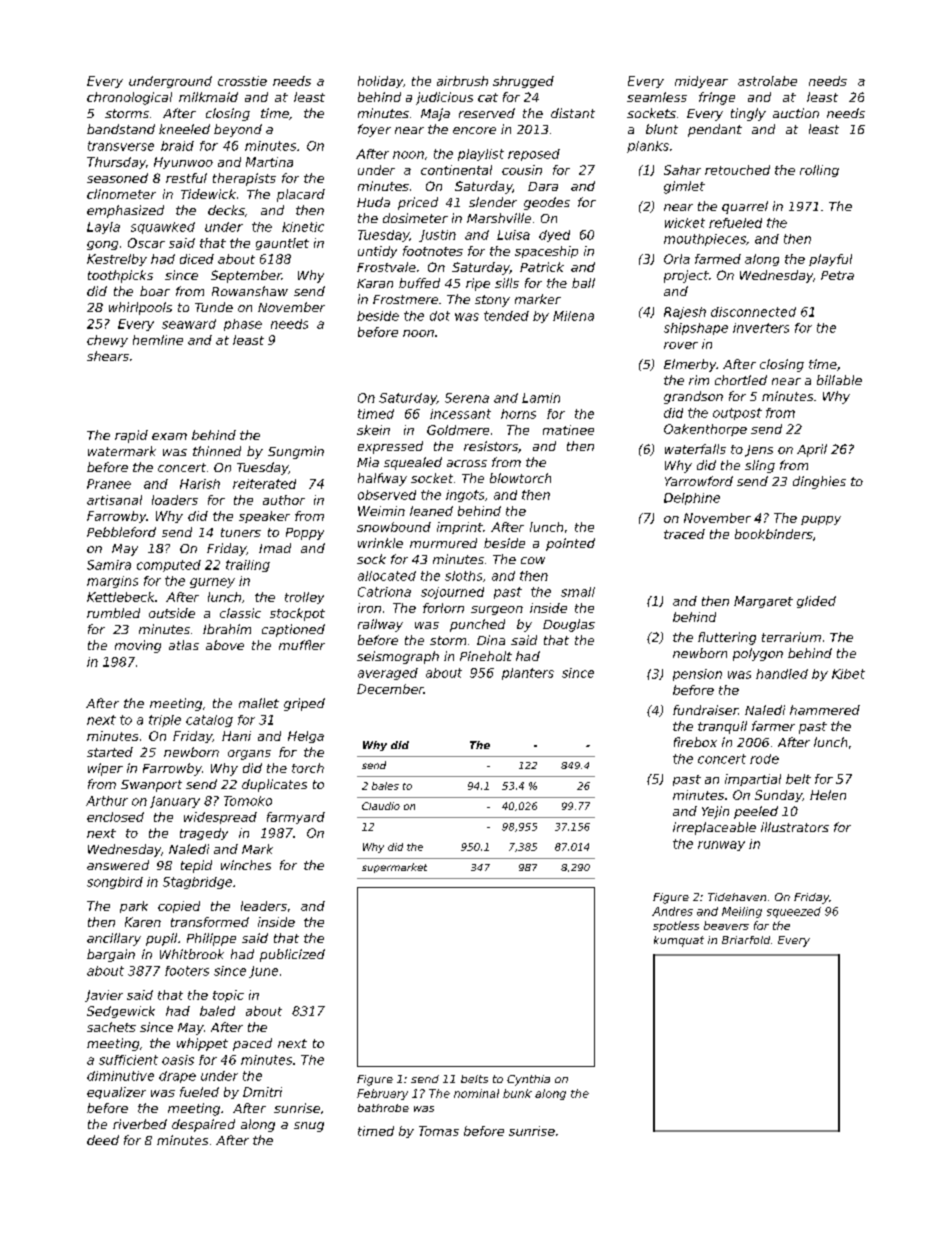  What do you see at coordinates (763, 602) in the page?
I see `Margaret` at bounding box center [763, 602].
